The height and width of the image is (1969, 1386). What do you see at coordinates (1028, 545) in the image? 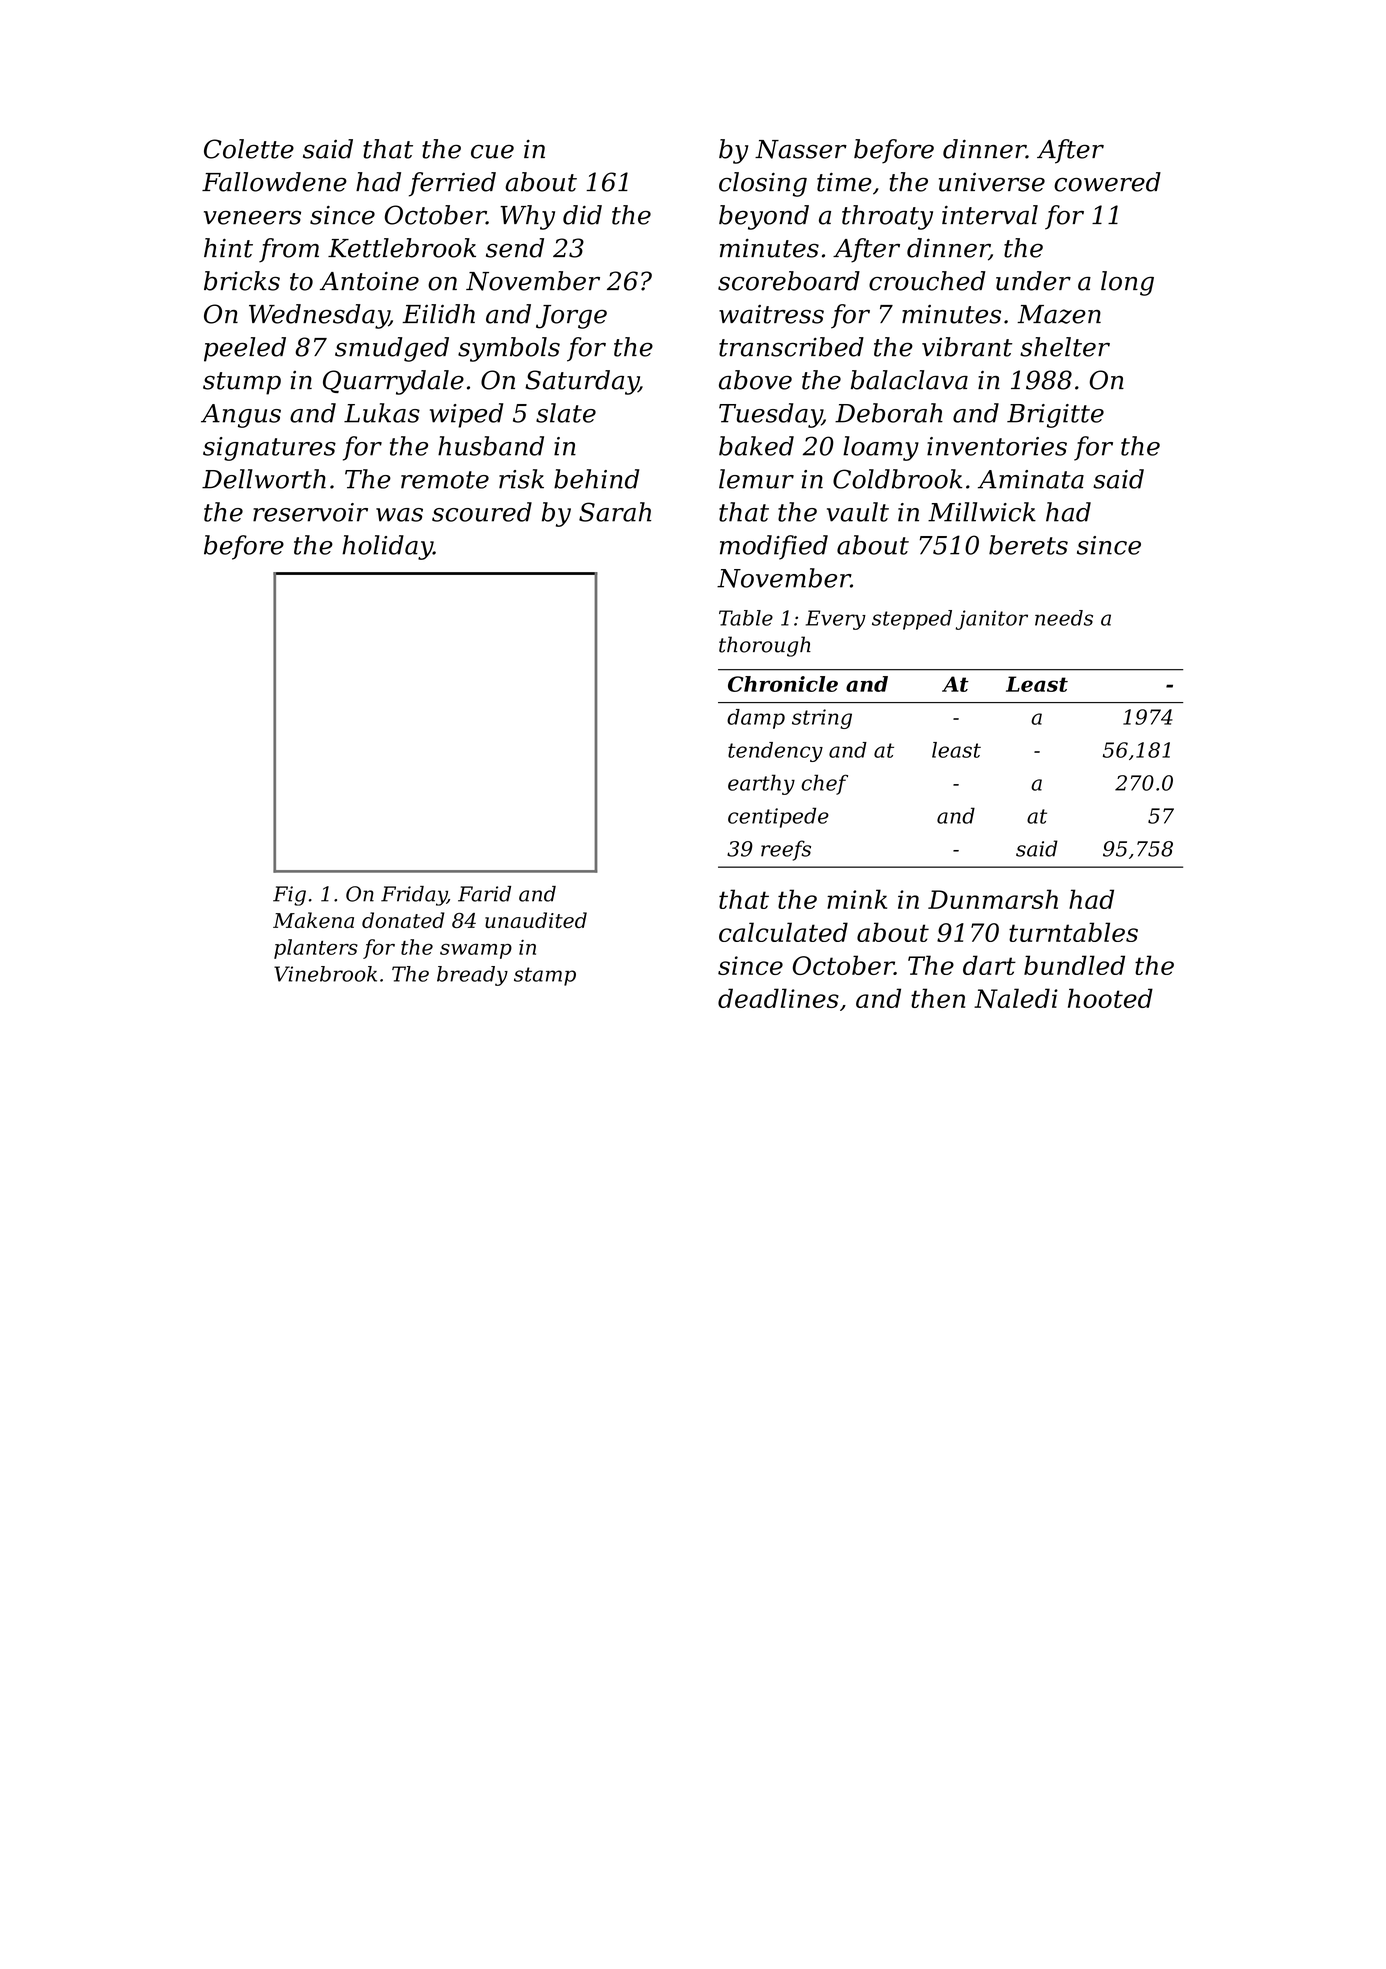
I see `berets` at bounding box center [1028, 545].
